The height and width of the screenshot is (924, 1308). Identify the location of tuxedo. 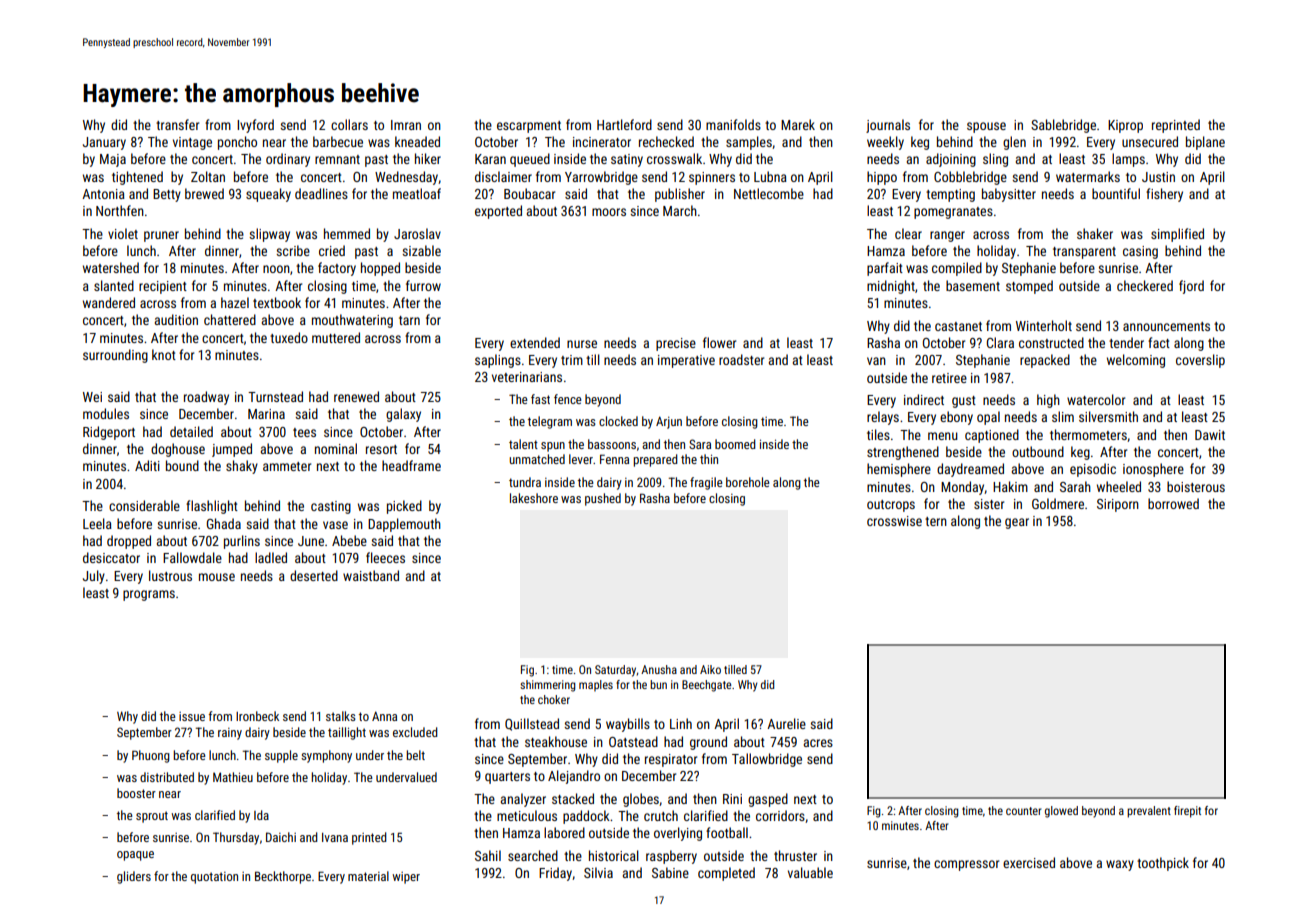
(289, 337).
